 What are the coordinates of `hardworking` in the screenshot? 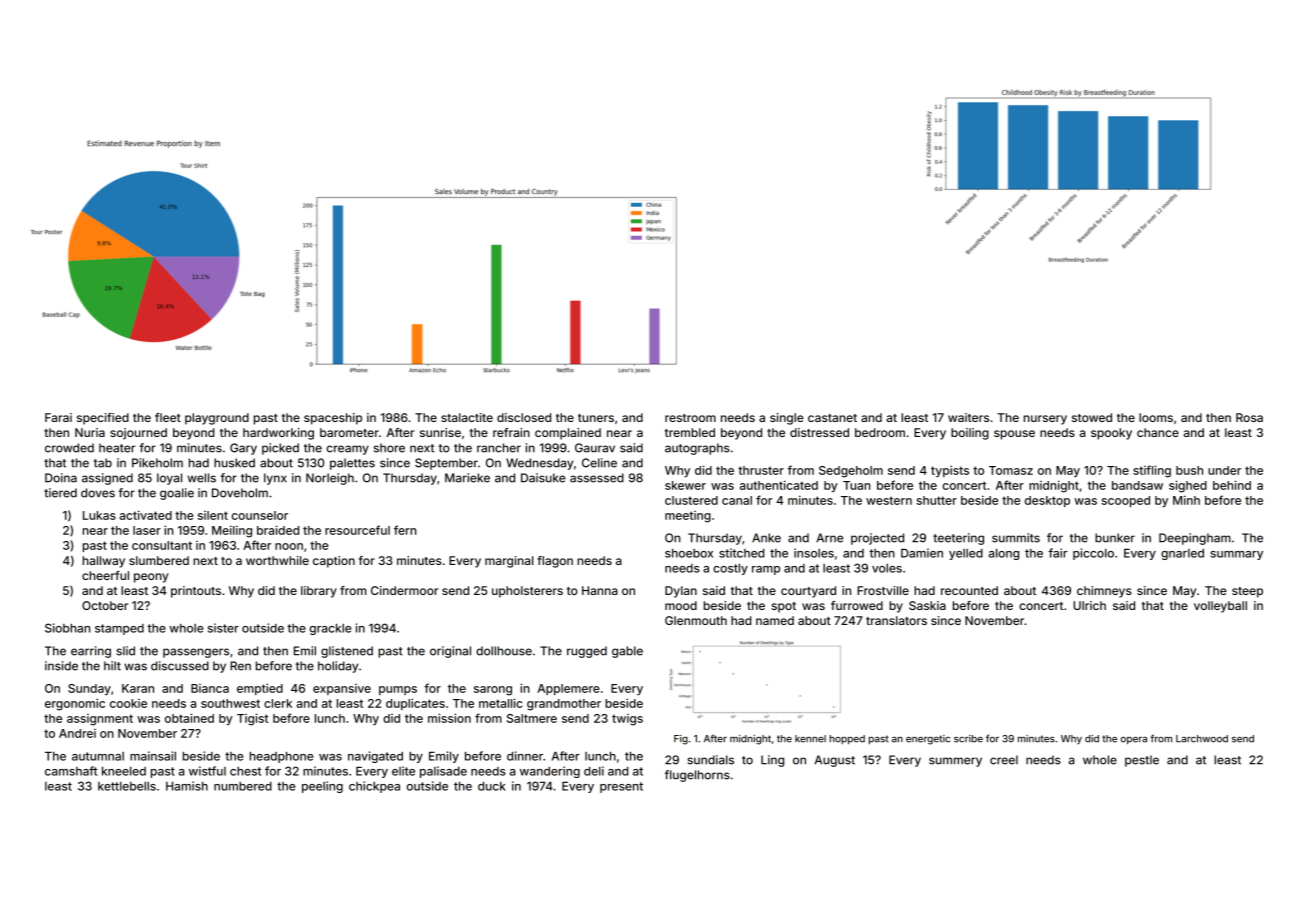 It's located at (278, 434).
